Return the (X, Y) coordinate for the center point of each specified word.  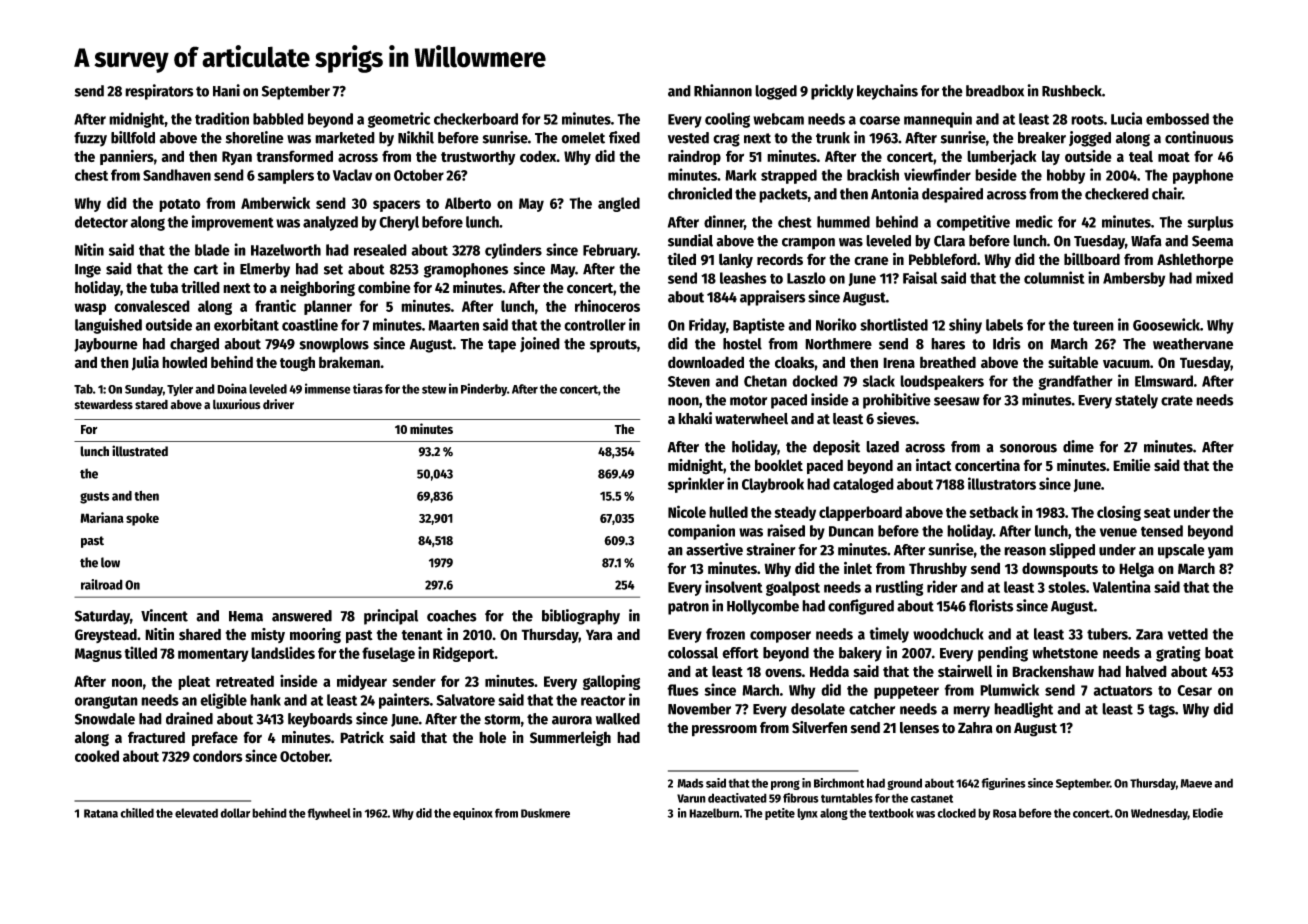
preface (215, 739)
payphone (1203, 176)
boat (1219, 653)
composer (780, 637)
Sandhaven (177, 175)
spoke (142, 519)
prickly (832, 92)
